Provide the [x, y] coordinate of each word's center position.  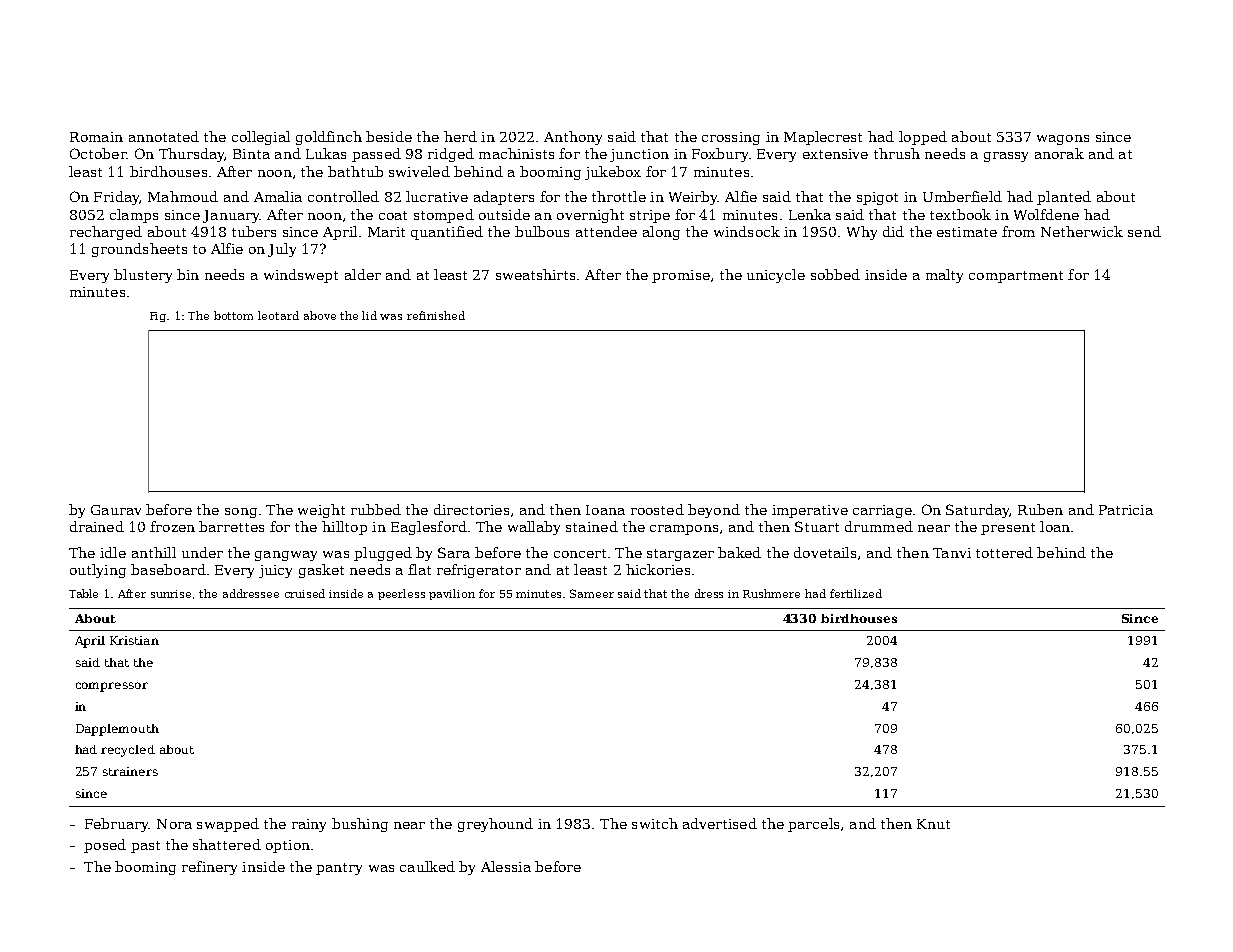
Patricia [1126, 510]
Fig [159, 317]
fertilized [856, 593]
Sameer [592, 593]
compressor [112, 687]
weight [321, 511]
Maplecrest [823, 138]
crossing [731, 138]
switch [655, 823]
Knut [933, 824]
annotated [164, 136]
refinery [209, 868]
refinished [436, 315]
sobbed [835, 274]
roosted [657, 509]
